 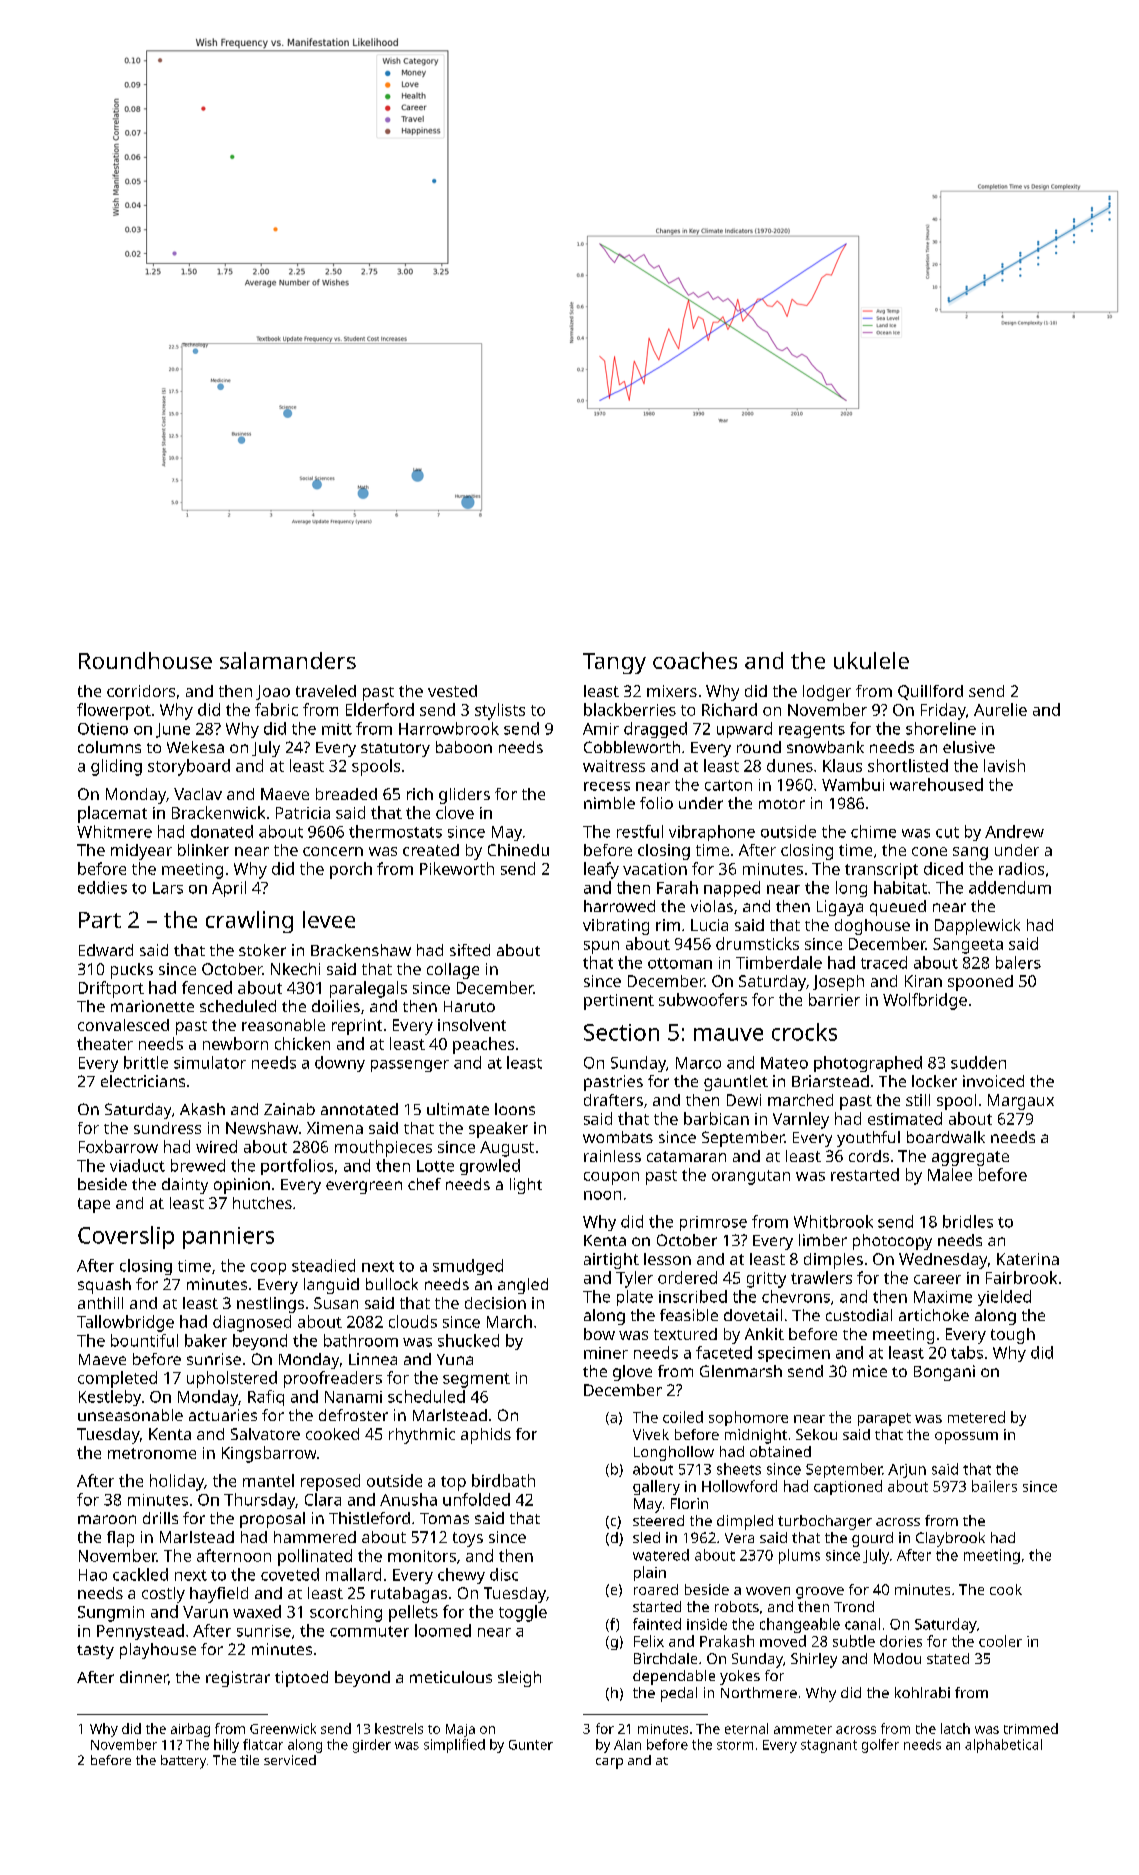 I want to click on hammered, so click(x=315, y=1537).
